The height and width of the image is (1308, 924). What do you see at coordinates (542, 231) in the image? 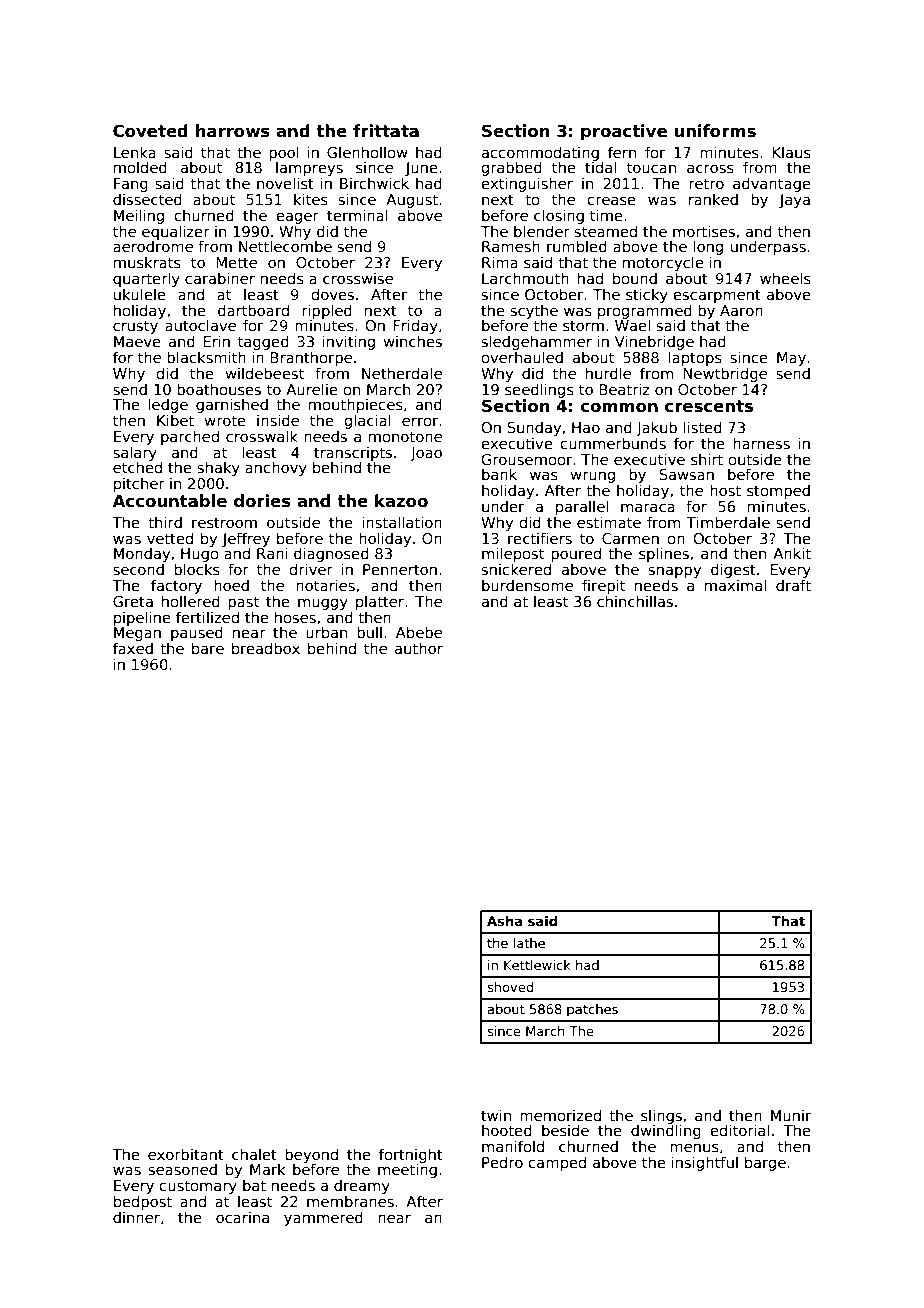
I see `blender` at bounding box center [542, 231].
